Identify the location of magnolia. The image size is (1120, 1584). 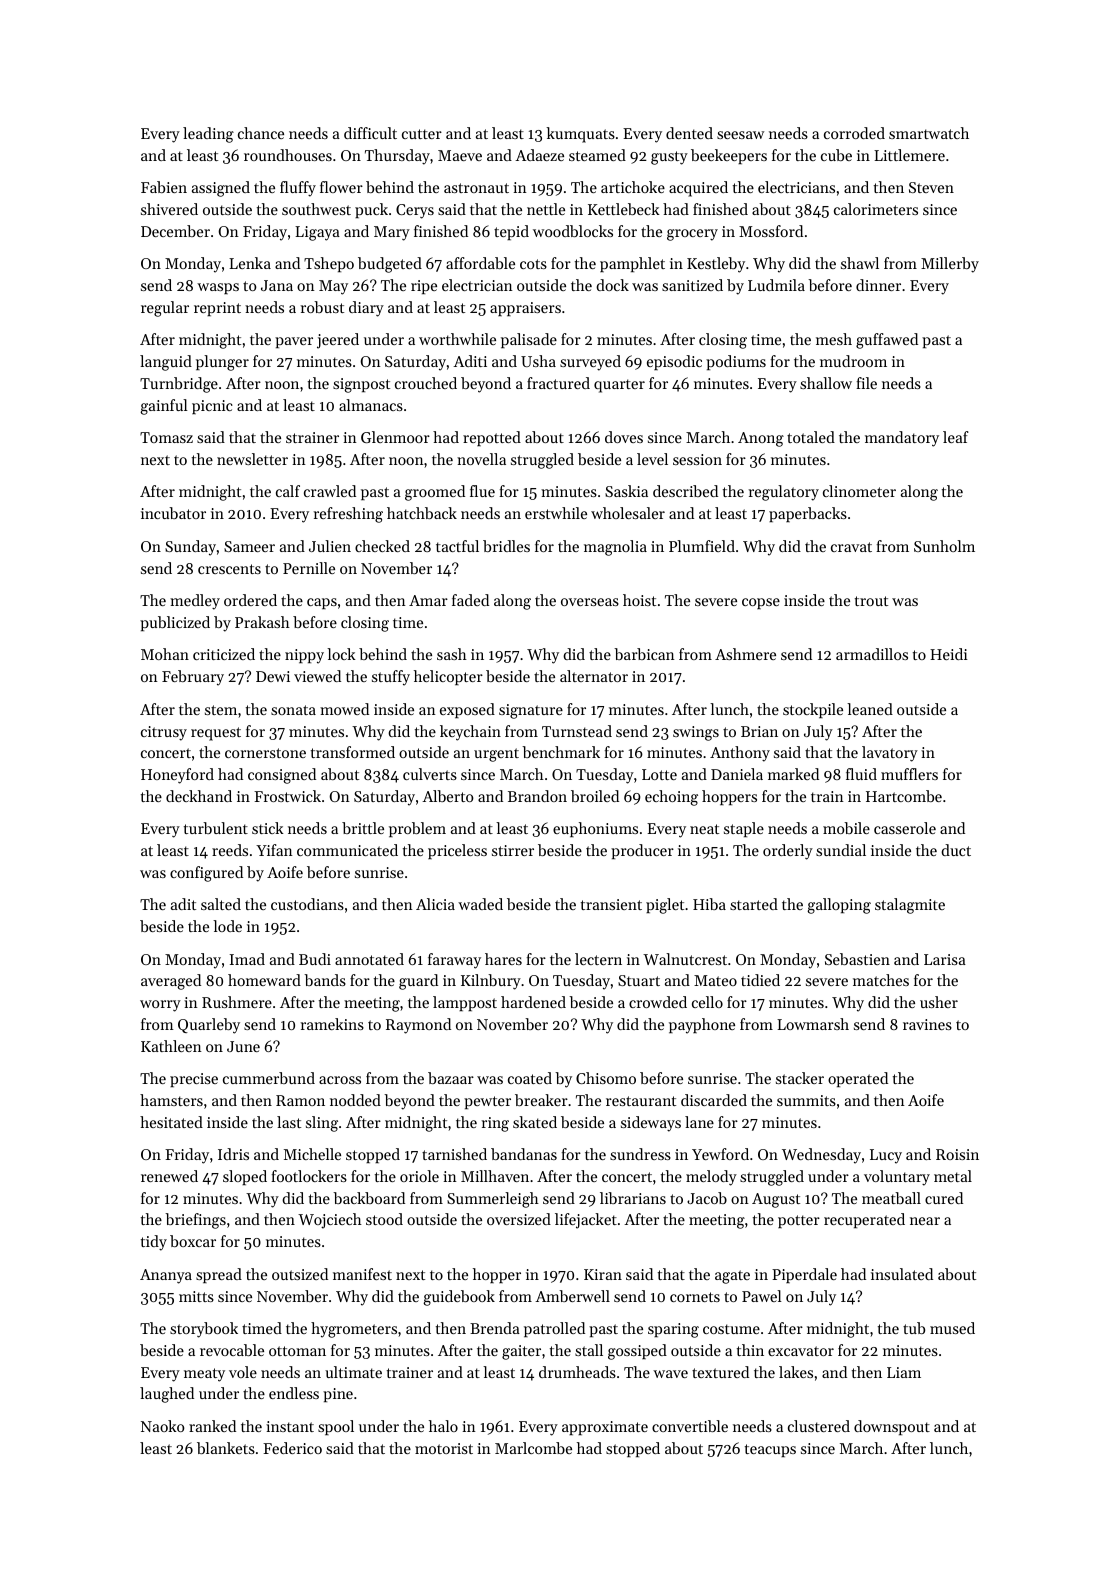
(615, 548).
